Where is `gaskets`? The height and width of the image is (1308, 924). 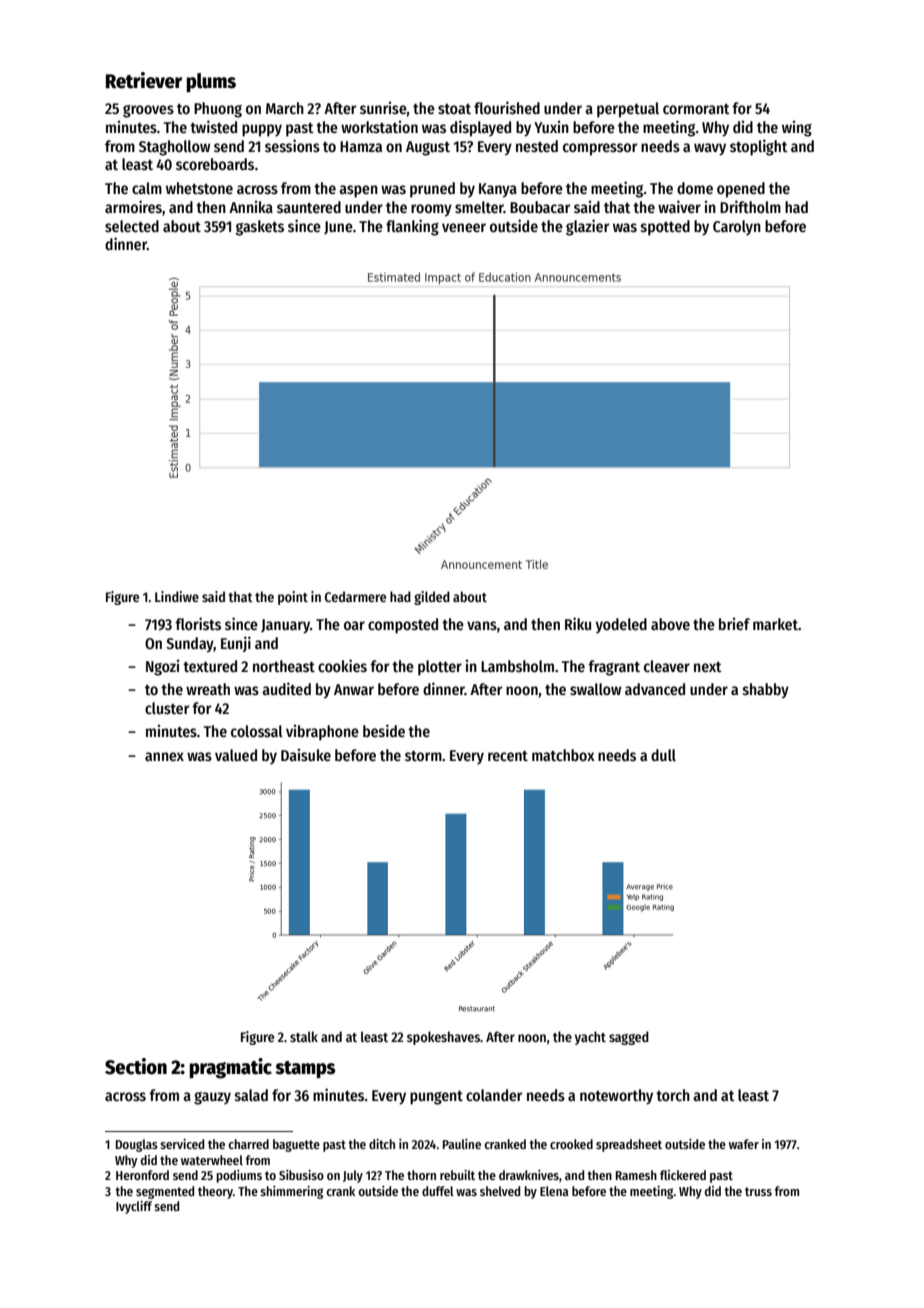 gaskets is located at coordinates (260, 228).
